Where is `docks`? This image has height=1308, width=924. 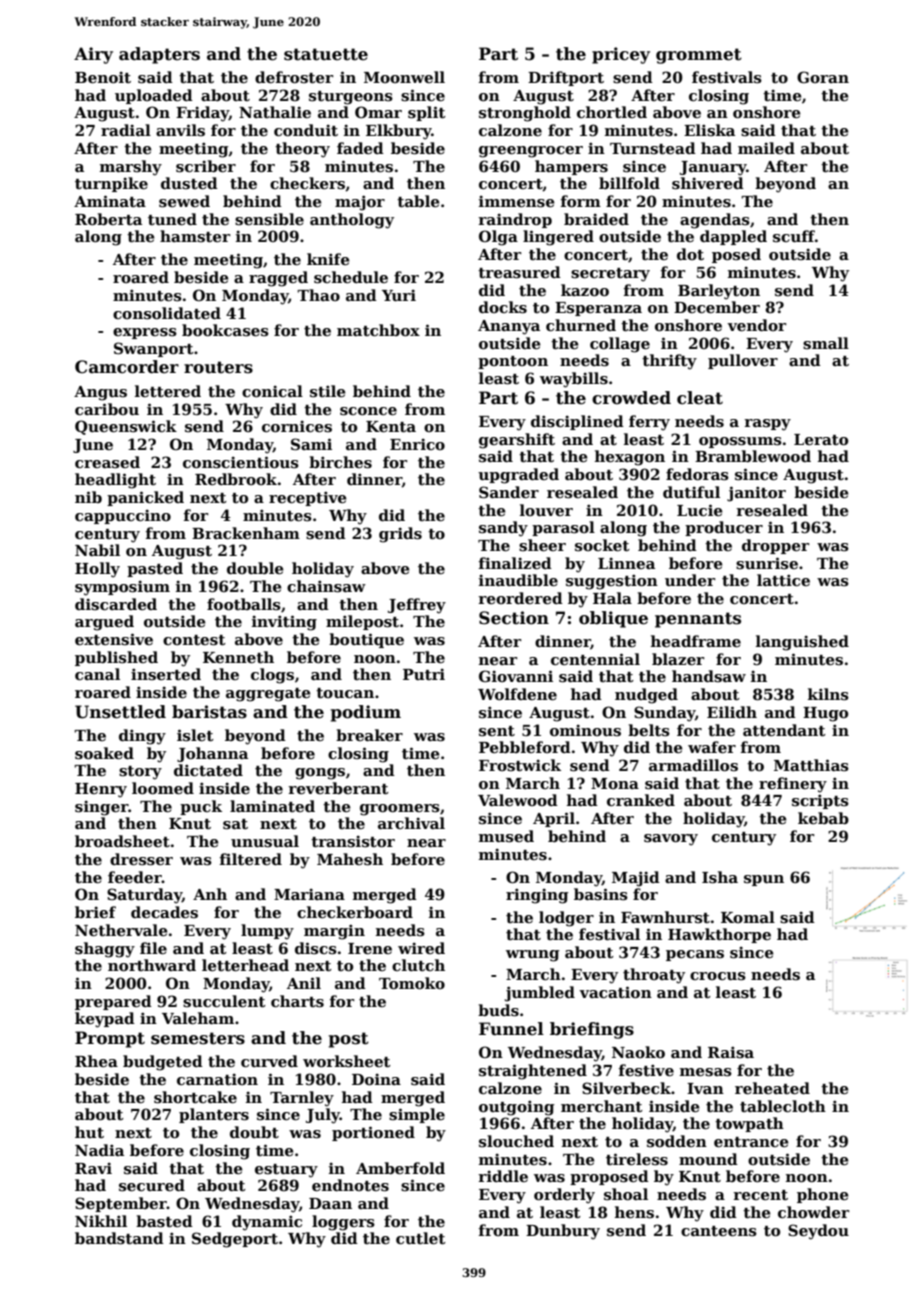 docks is located at coordinates (503, 307).
